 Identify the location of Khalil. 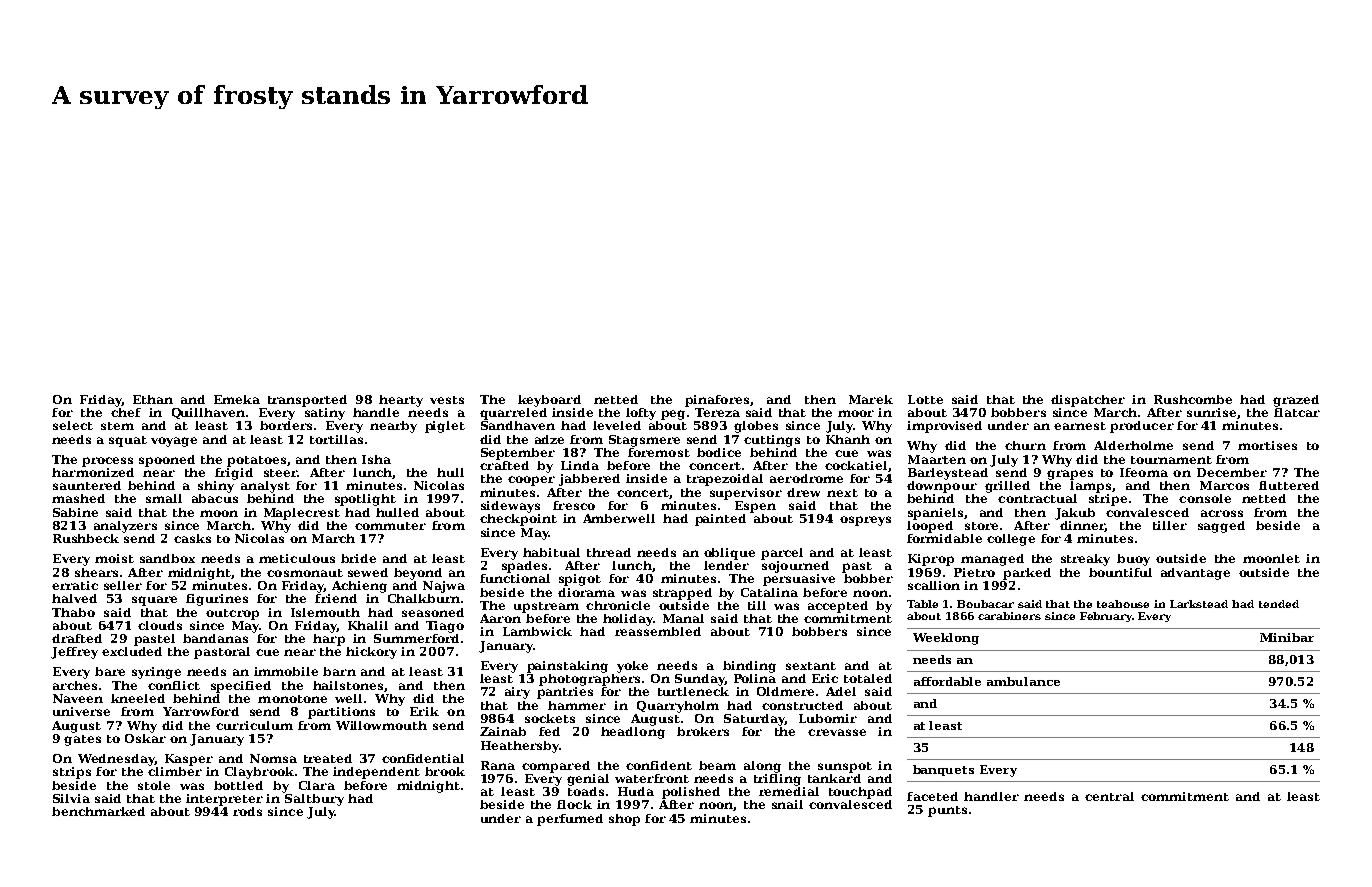
(368, 625).
